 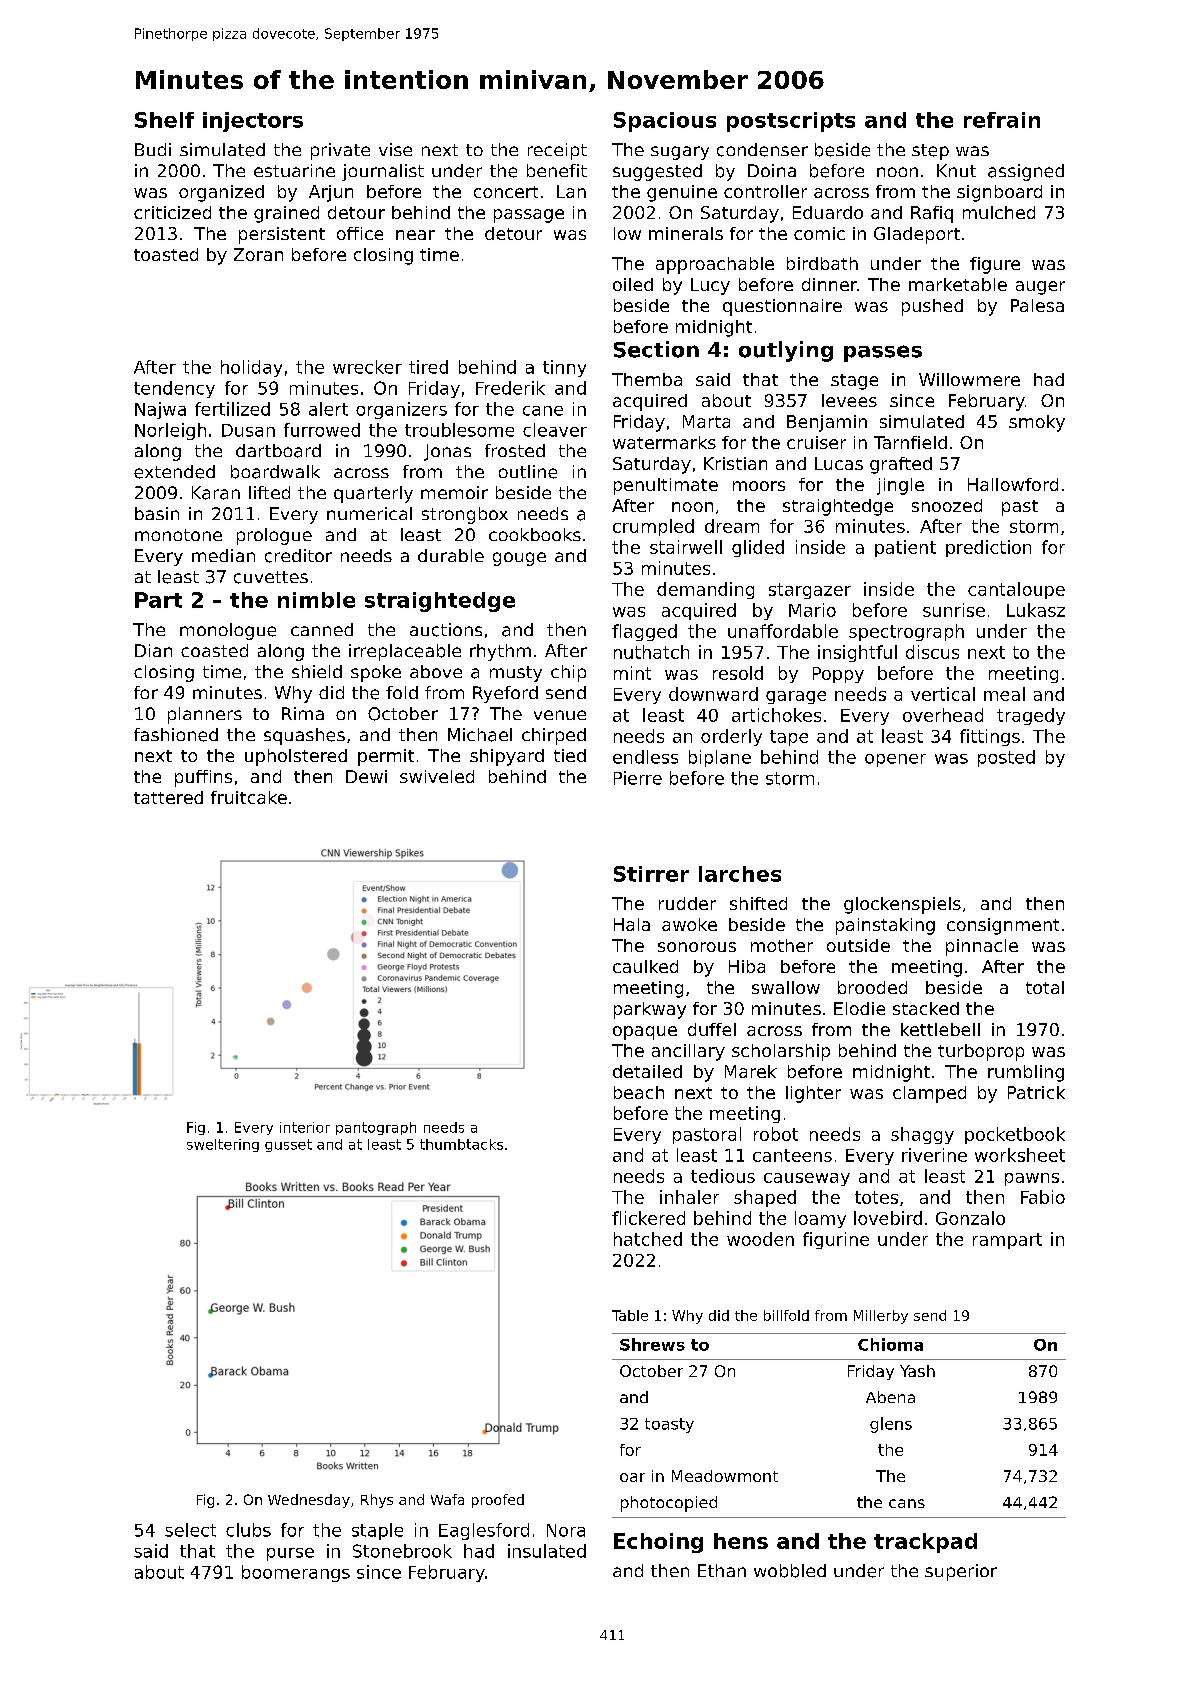 I want to click on Shelf, so click(x=164, y=120).
